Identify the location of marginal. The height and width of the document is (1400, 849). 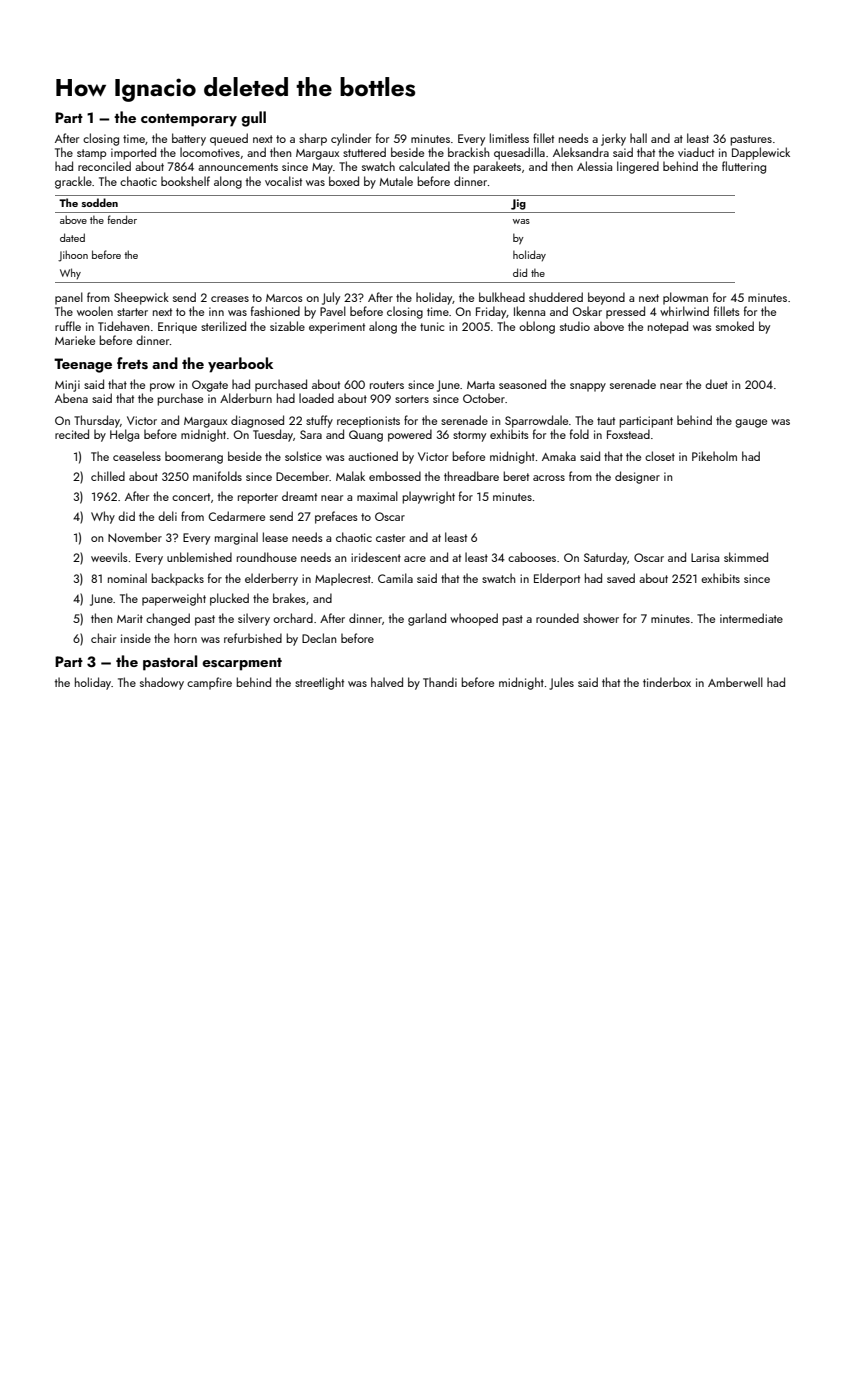
(236, 538).
